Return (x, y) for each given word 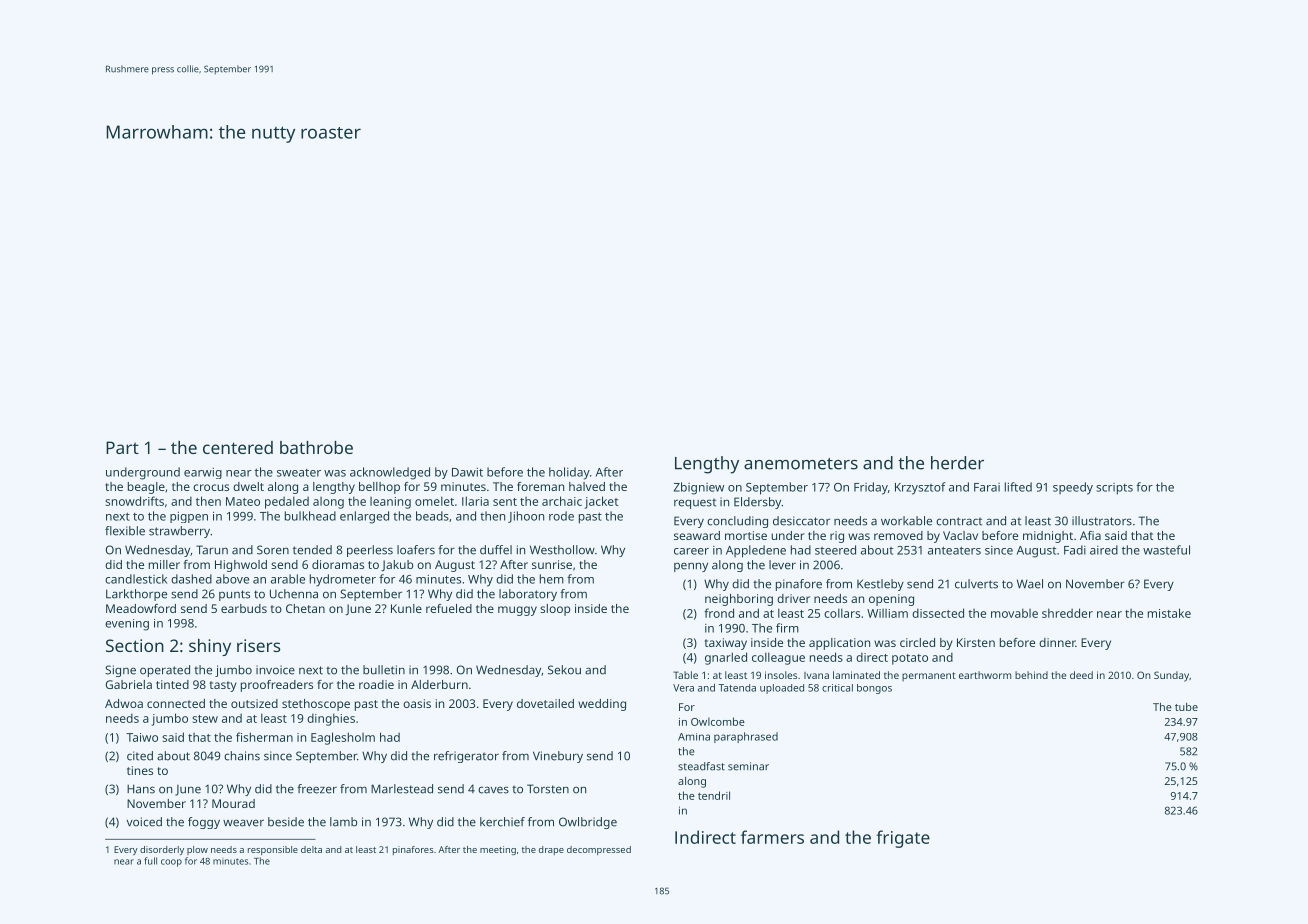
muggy (517, 611)
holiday (569, 473)
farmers (772, 837)
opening (891, 600)
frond (719, 613)
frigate (903, 839)
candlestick (136, 579)
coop (171, 863)
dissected (938, 613)
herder (957, 463)
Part (122, 447)
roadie (376, 684)
